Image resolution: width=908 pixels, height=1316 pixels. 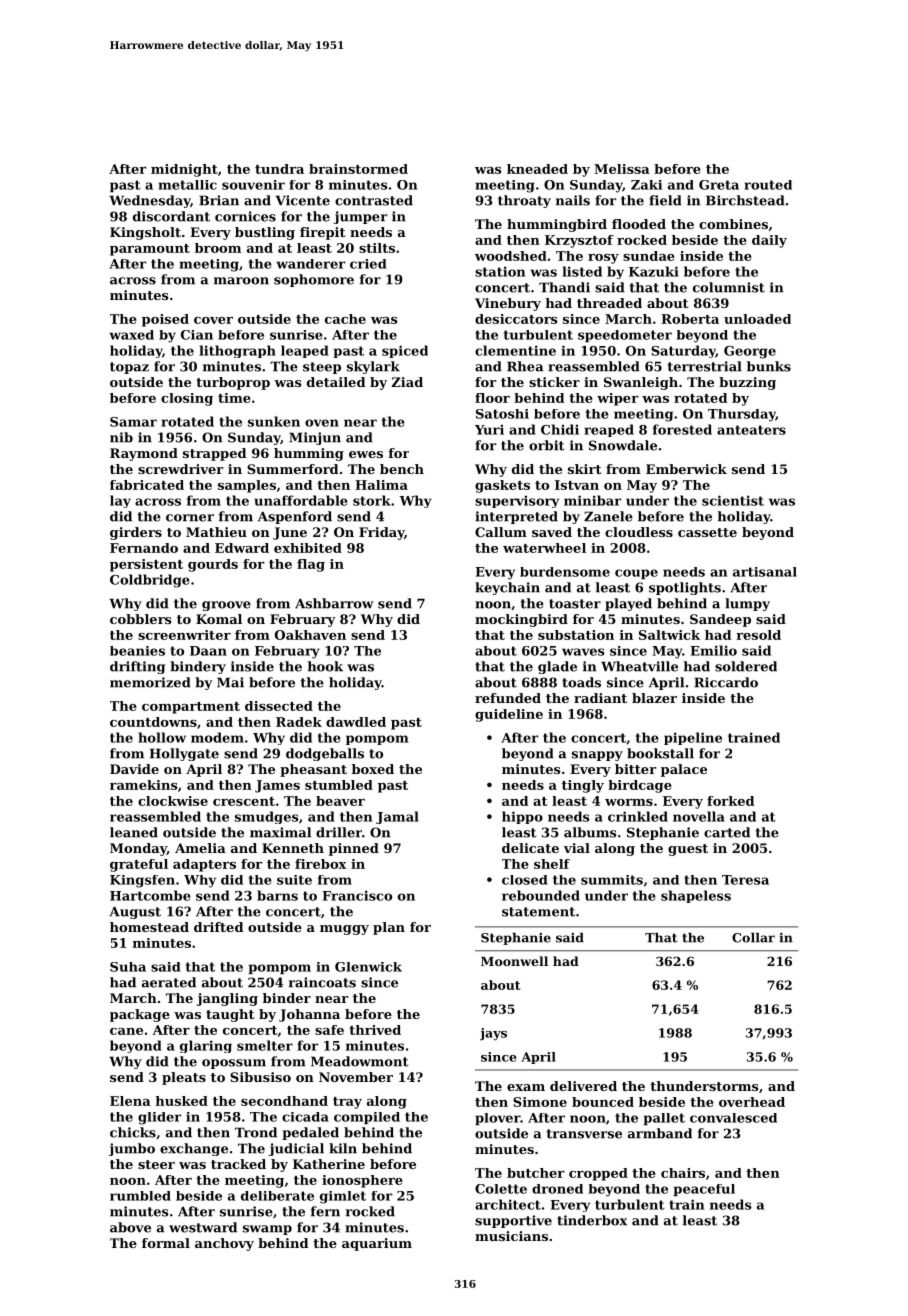 I want to click on supportive, so click(x=513, y=1221).
